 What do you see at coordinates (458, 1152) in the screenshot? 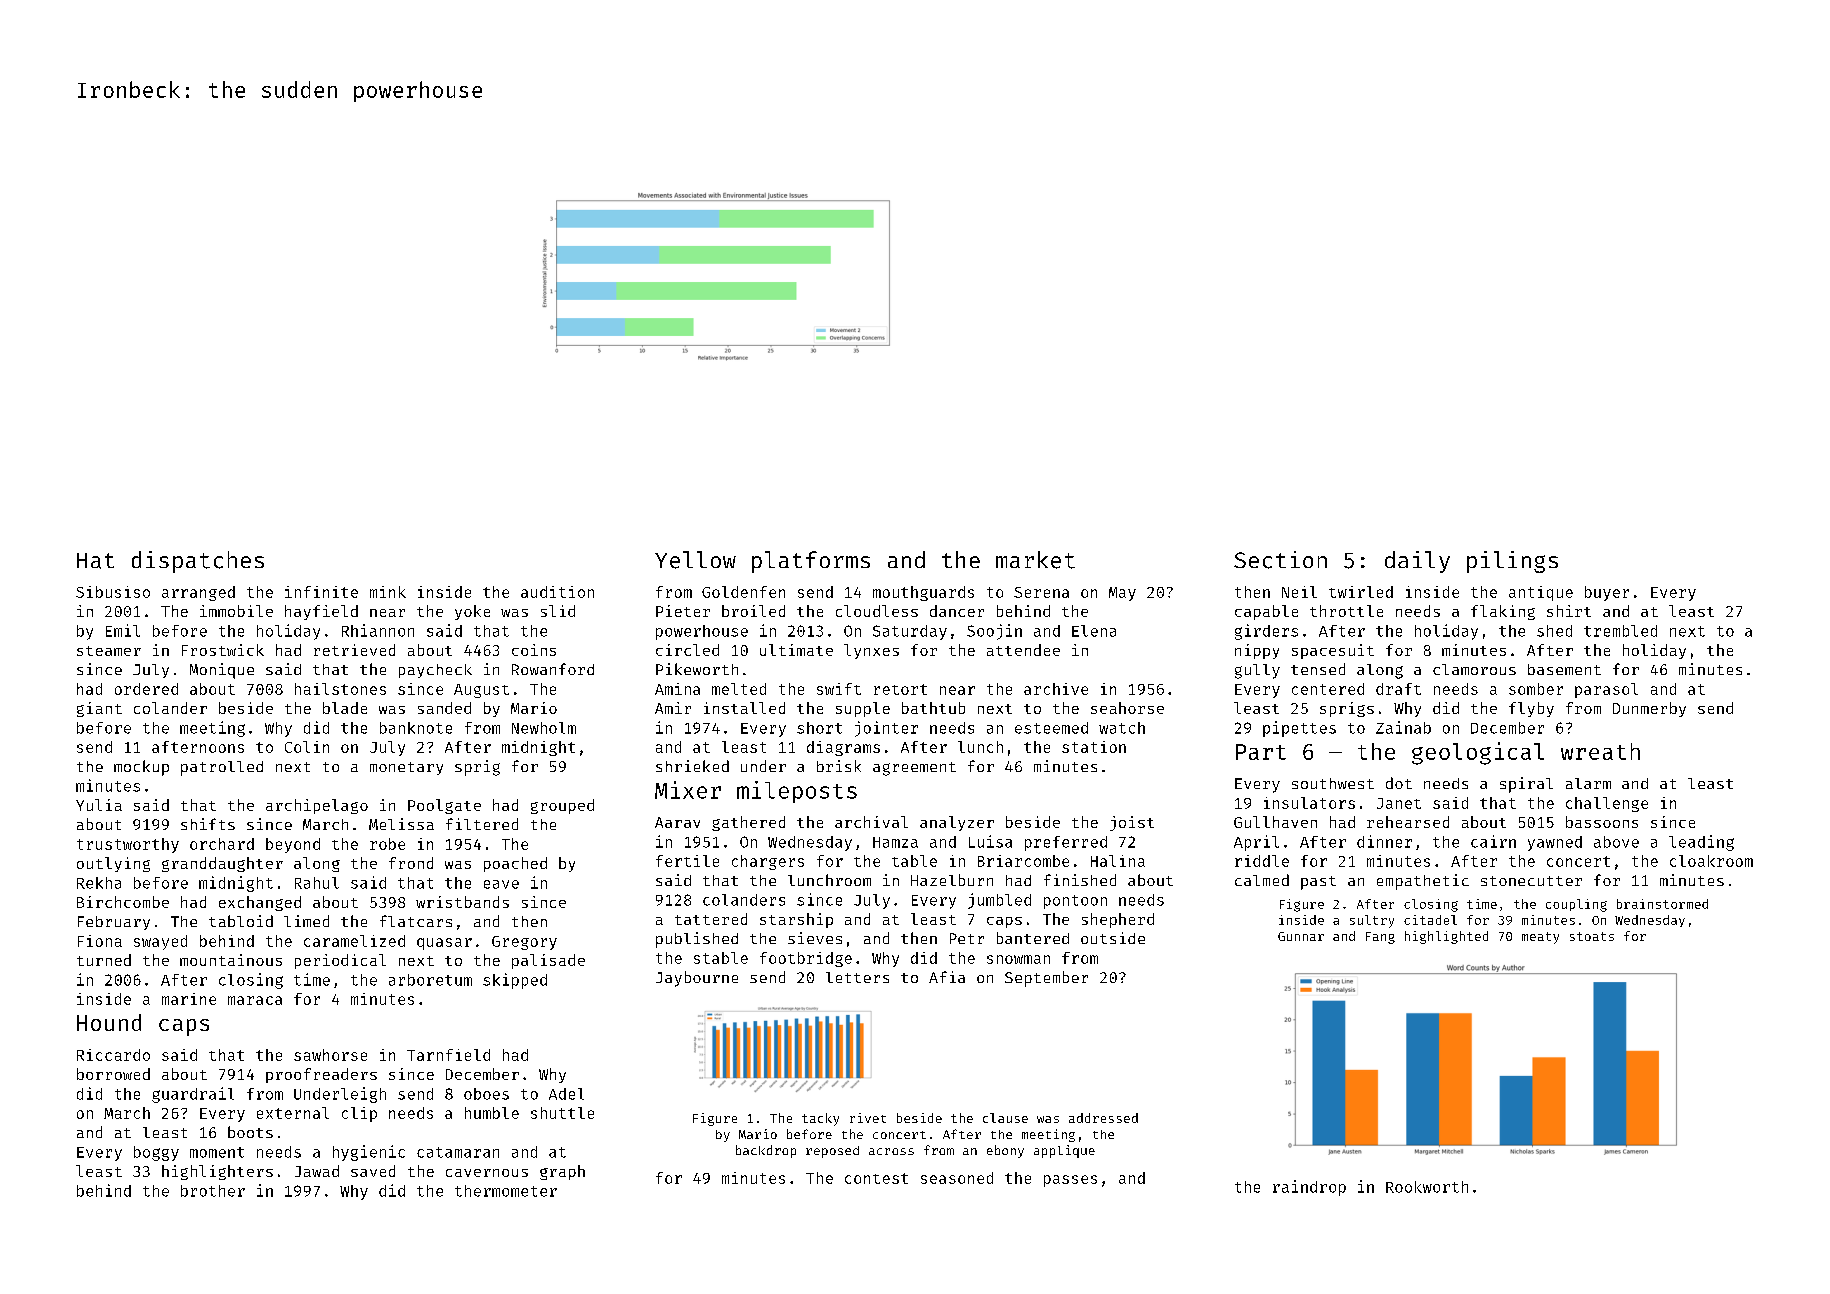
I see `catamaran` at bounding box center [458, 1152].
